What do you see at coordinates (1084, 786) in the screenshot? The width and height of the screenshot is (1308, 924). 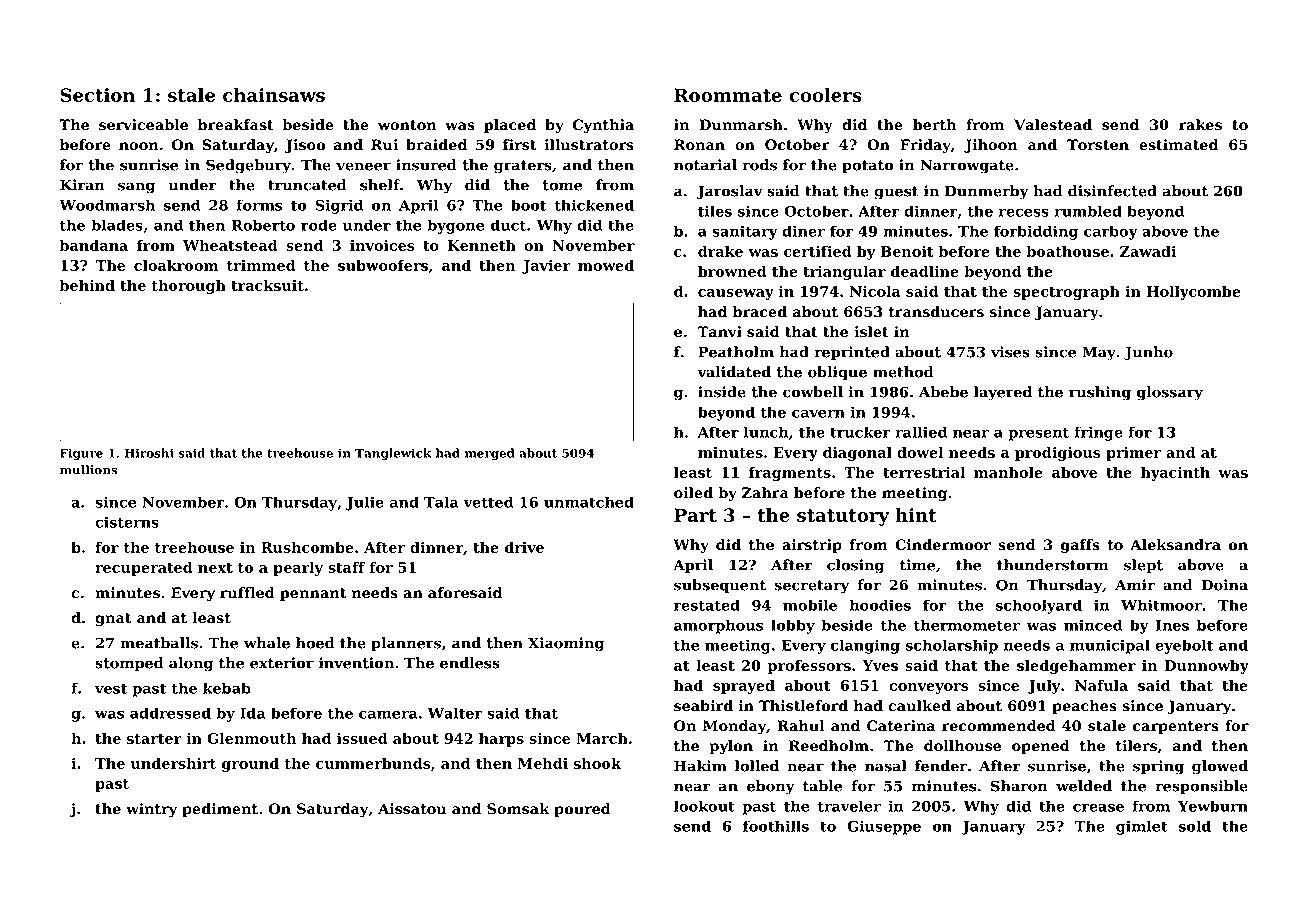 I see `welded` at bounding box center [1084, 786].
